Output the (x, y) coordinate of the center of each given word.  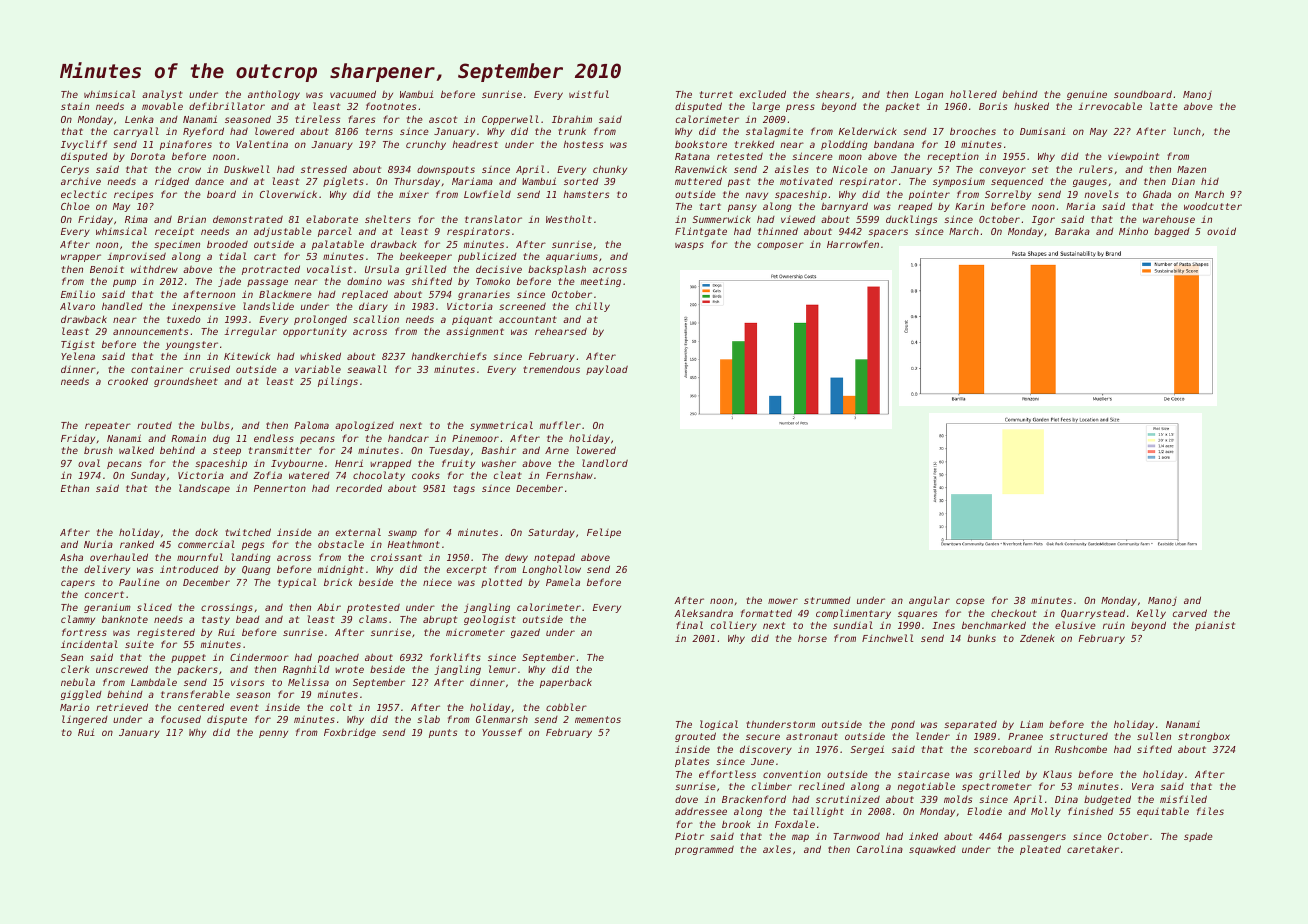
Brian (191, 219)
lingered (85, 720)
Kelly (1151, 614)
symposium (959, 182)
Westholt (569, 219)
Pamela (563, 582)
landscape (204, 489)
